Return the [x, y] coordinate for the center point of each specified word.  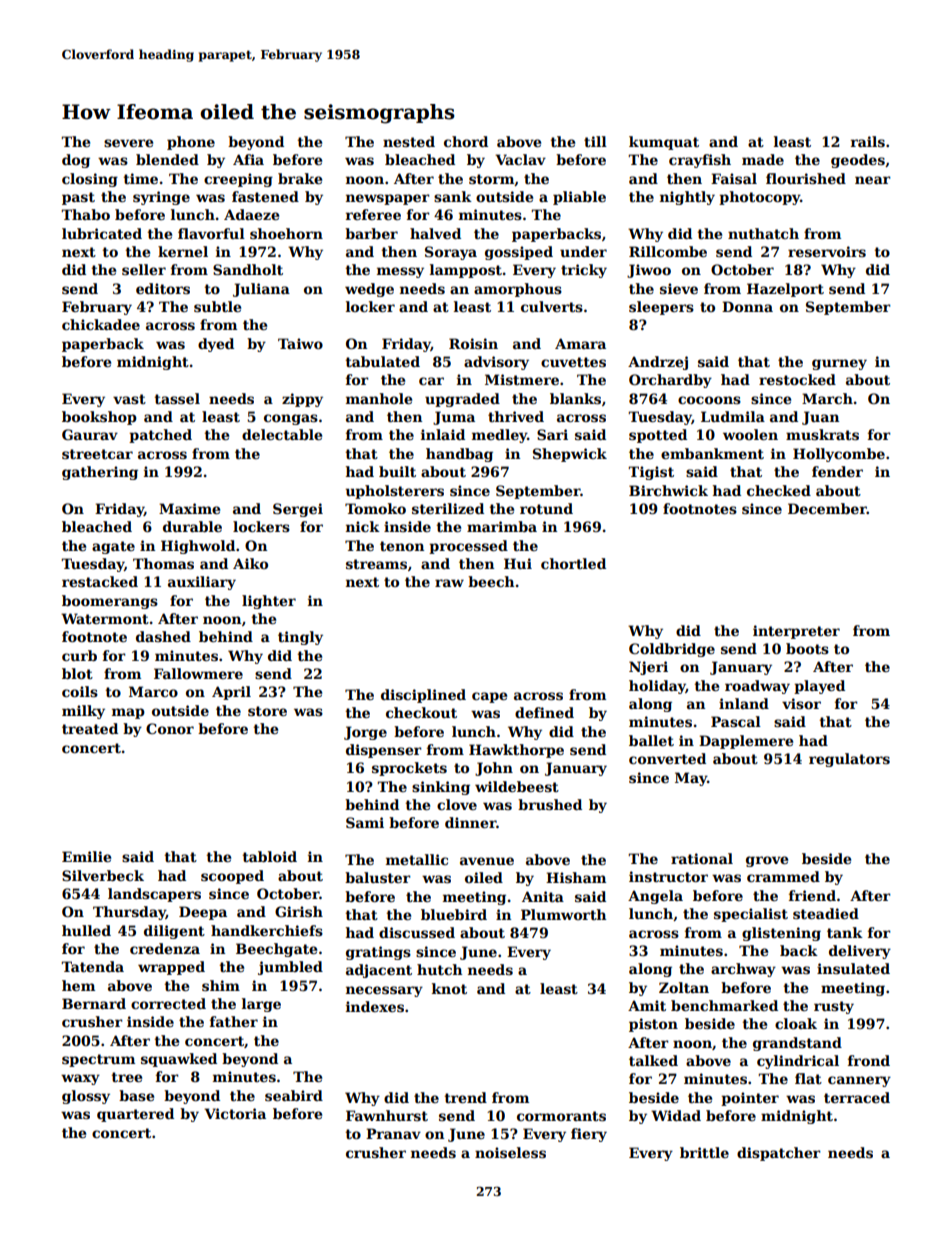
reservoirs [827, 251]
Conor [170, 728]
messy [400, 272]
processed [468, 547]
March [827, 398]
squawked [179, 1060]
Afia [248, 159]
